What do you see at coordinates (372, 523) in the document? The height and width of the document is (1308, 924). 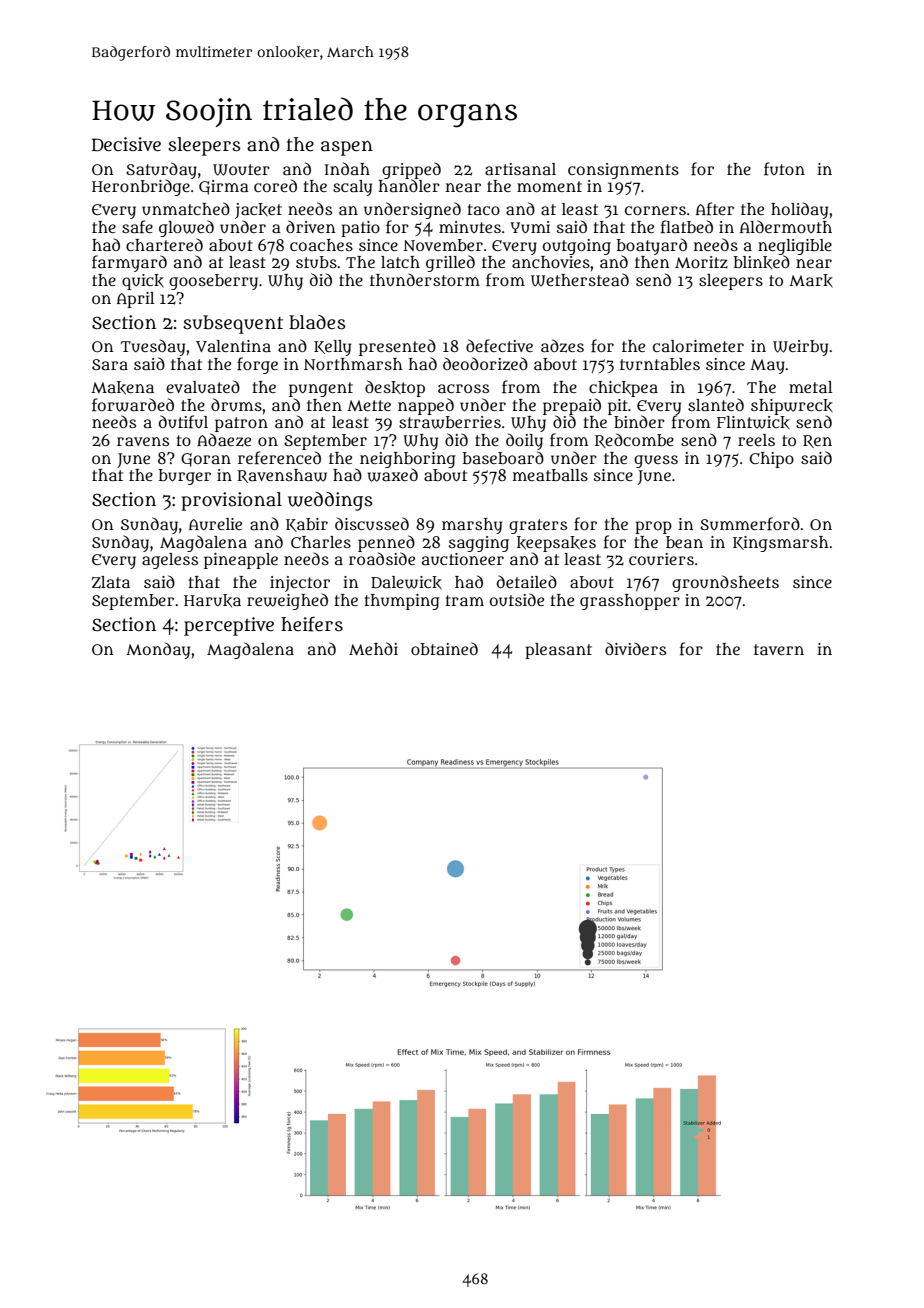 I see `discussed` at bounding box center [372, 523].
